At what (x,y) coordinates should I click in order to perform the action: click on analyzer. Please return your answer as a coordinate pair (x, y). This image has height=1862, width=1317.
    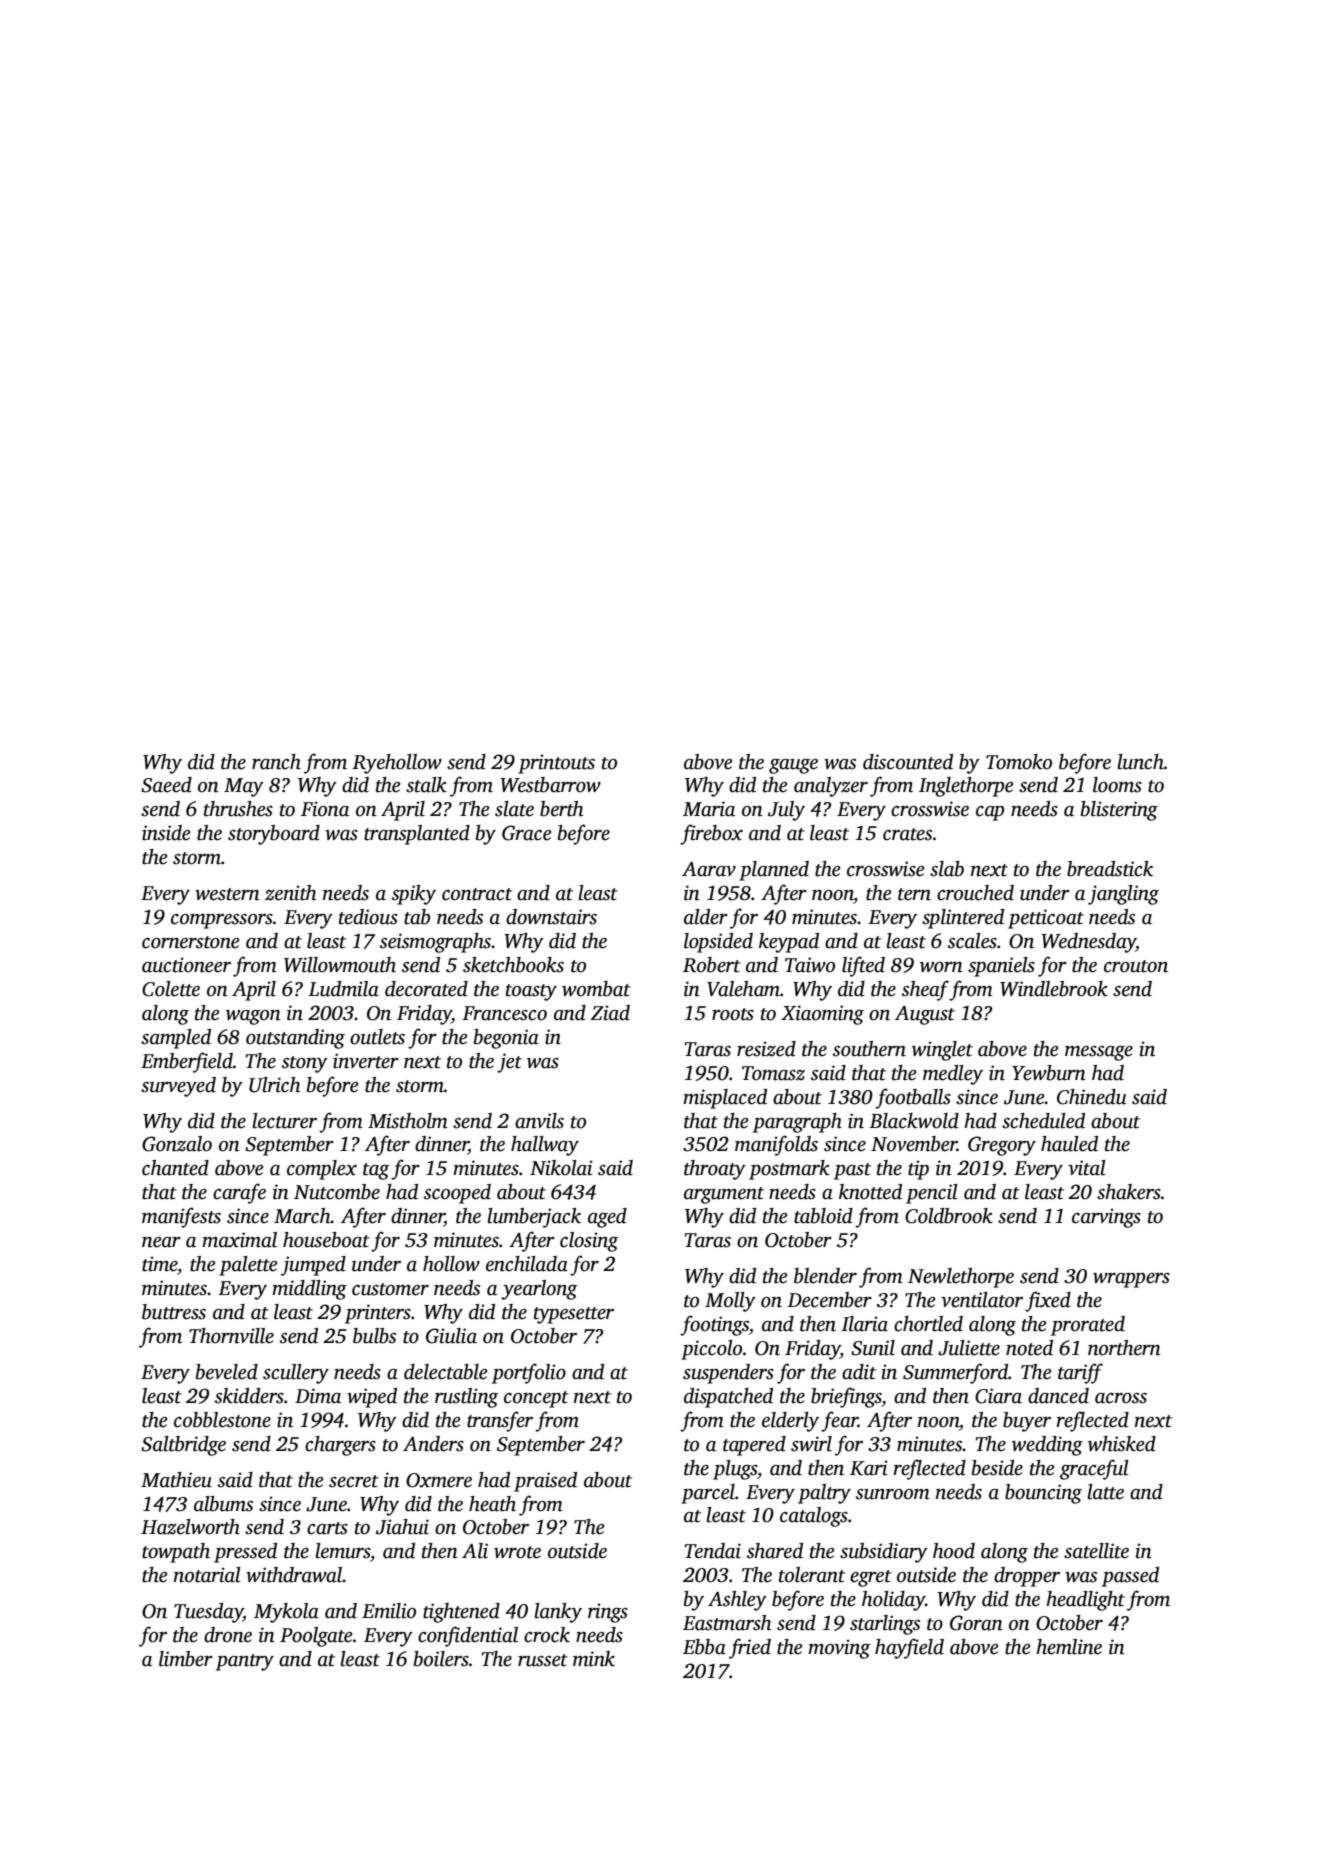
    Looking at the image, I should click on (831, 787).
